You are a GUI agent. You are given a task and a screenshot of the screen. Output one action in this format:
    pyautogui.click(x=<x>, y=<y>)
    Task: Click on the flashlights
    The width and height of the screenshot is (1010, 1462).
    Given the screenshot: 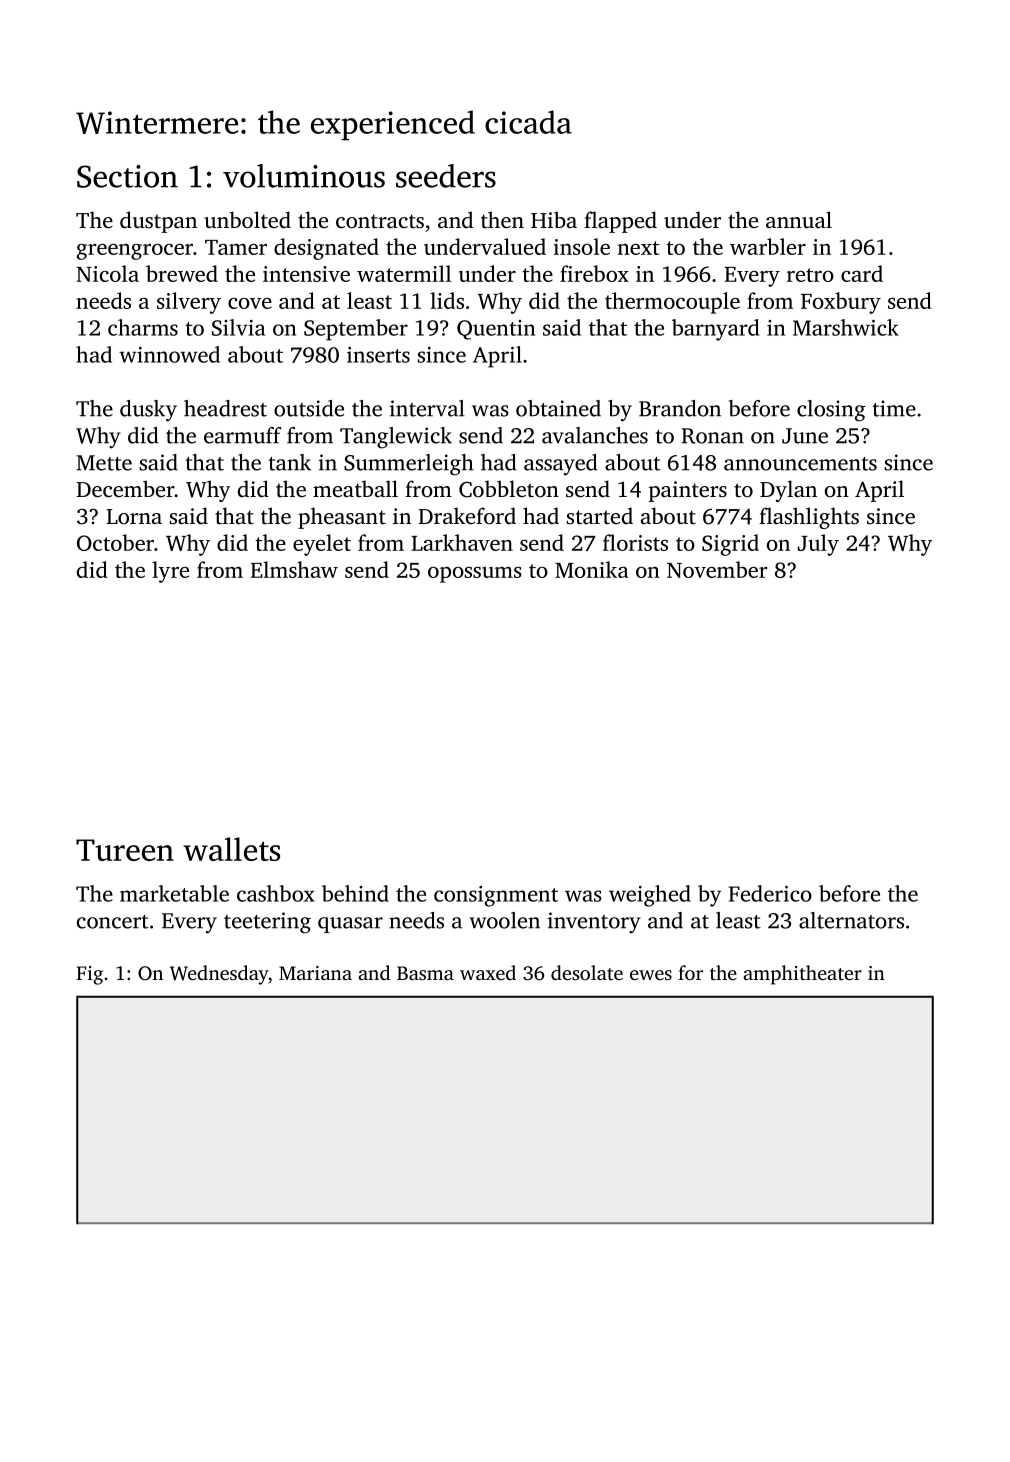 What is the action you would take?
    pyautogui.click(x=809, y=518)
